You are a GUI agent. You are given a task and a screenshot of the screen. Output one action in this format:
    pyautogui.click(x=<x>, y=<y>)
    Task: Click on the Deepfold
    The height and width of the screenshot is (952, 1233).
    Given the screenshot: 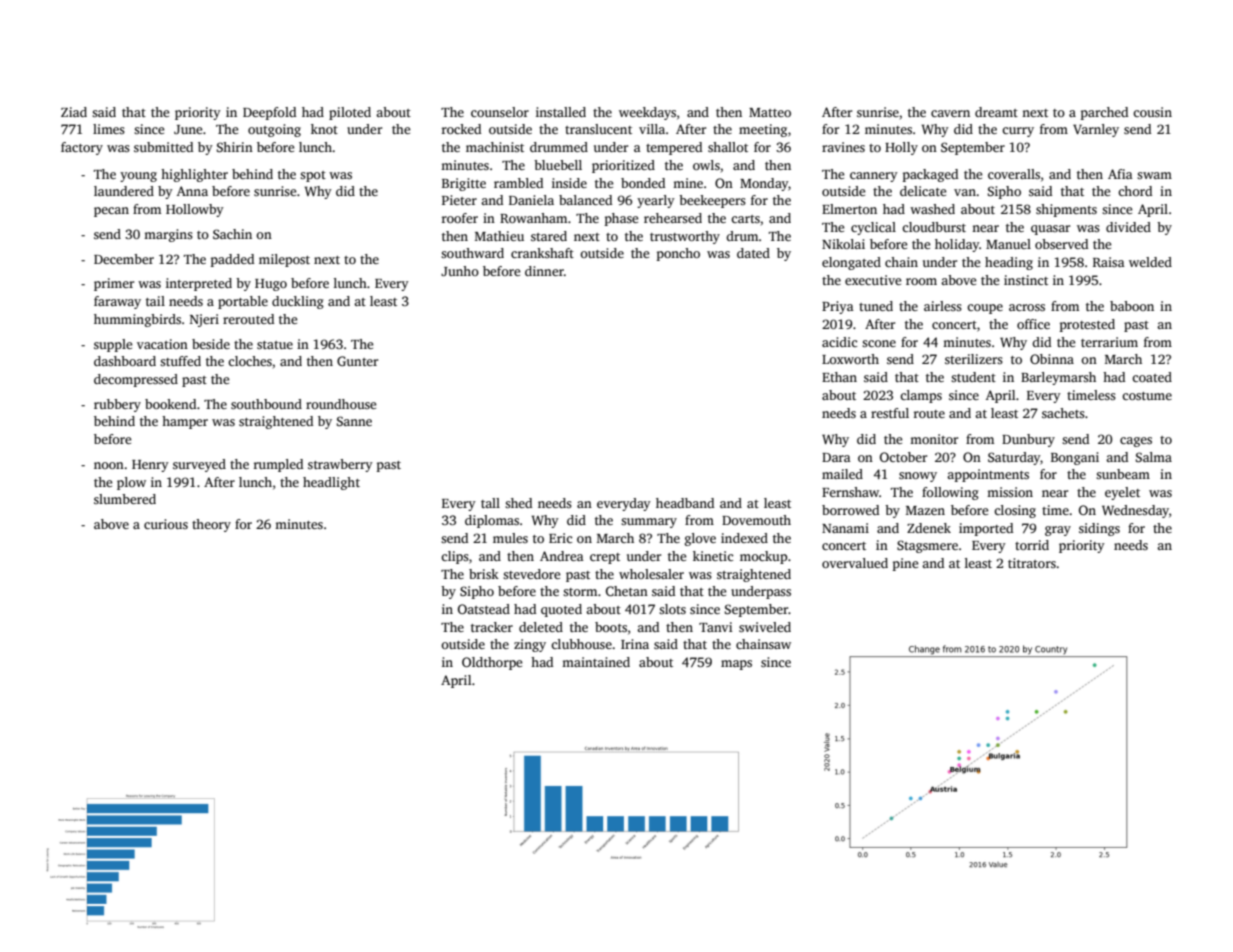 What is the action you would take?
    pyautogui.click(x=269, y=113)
